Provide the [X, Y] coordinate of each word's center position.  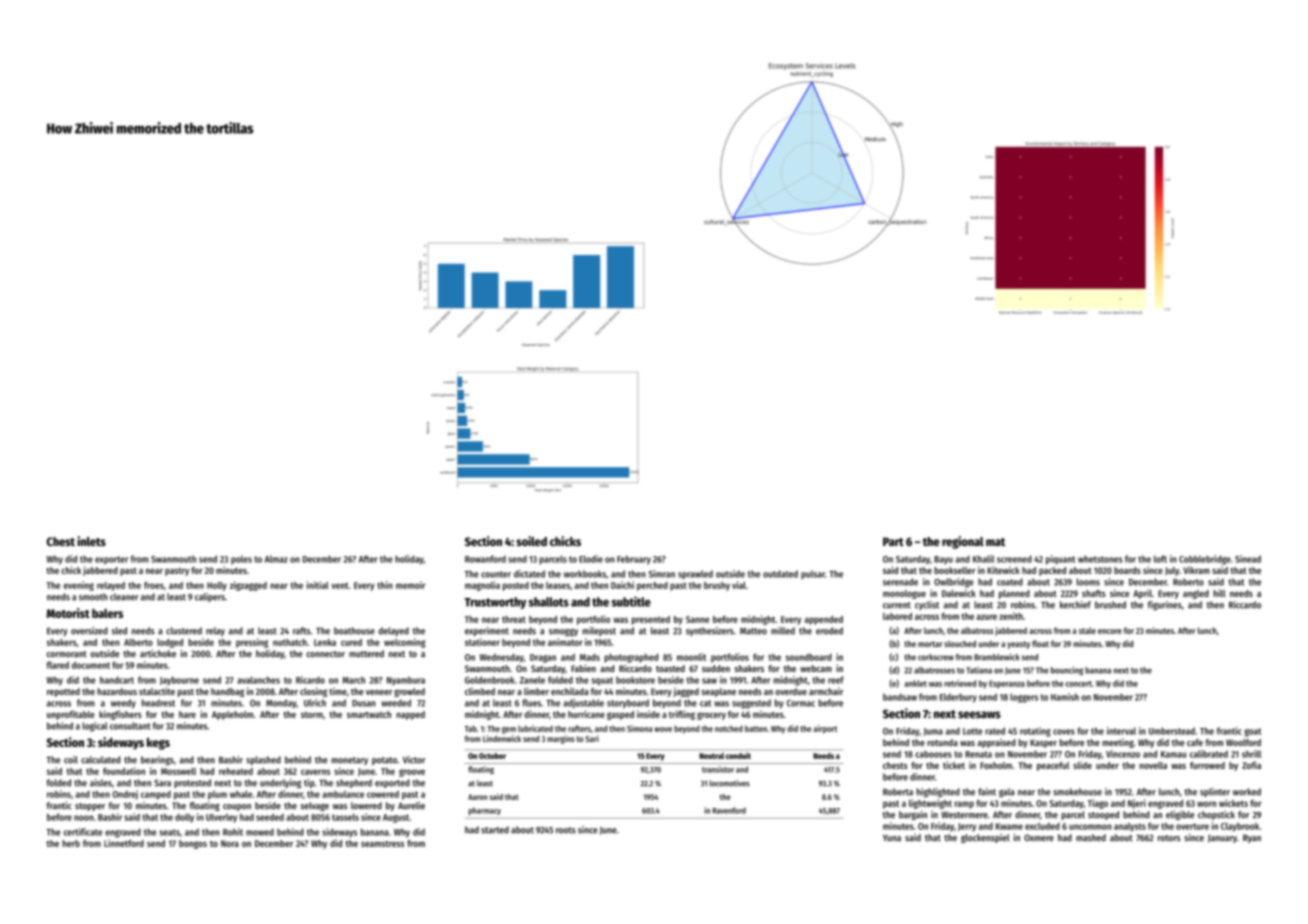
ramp [964, 805]
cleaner [124, 597]
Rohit [233, 832]
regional [963, 542]
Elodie [591, 559]
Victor [414, 760]
